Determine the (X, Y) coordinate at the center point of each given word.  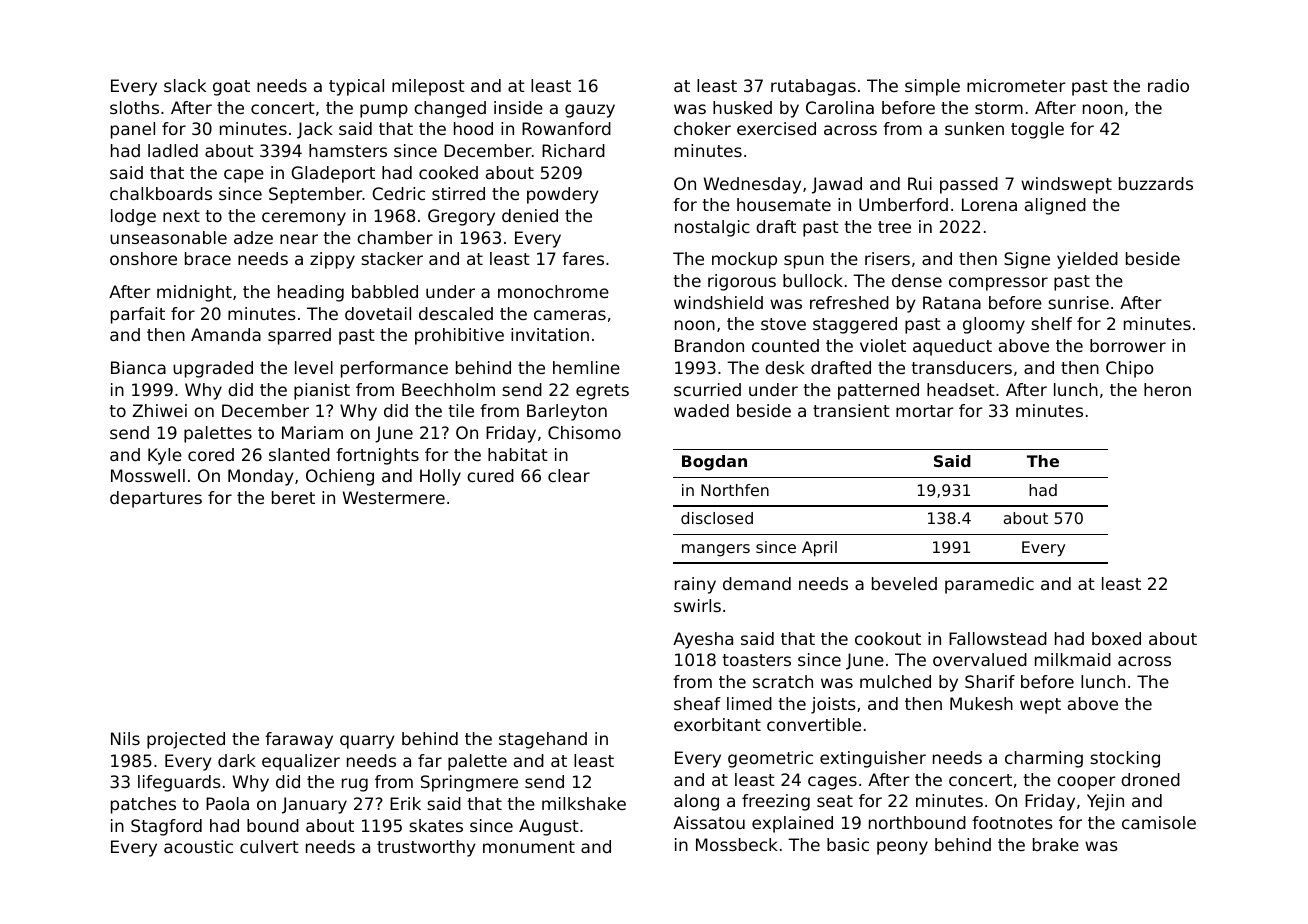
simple (932, 87)
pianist (322, 391)
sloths (134, 107)
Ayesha (703, 640)
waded (701, 410)
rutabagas (813, 87)
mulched (895, 681)
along (696, 802)
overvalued (980, 659)
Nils (125, 738)
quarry (367, 742)
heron (1167, 389)
